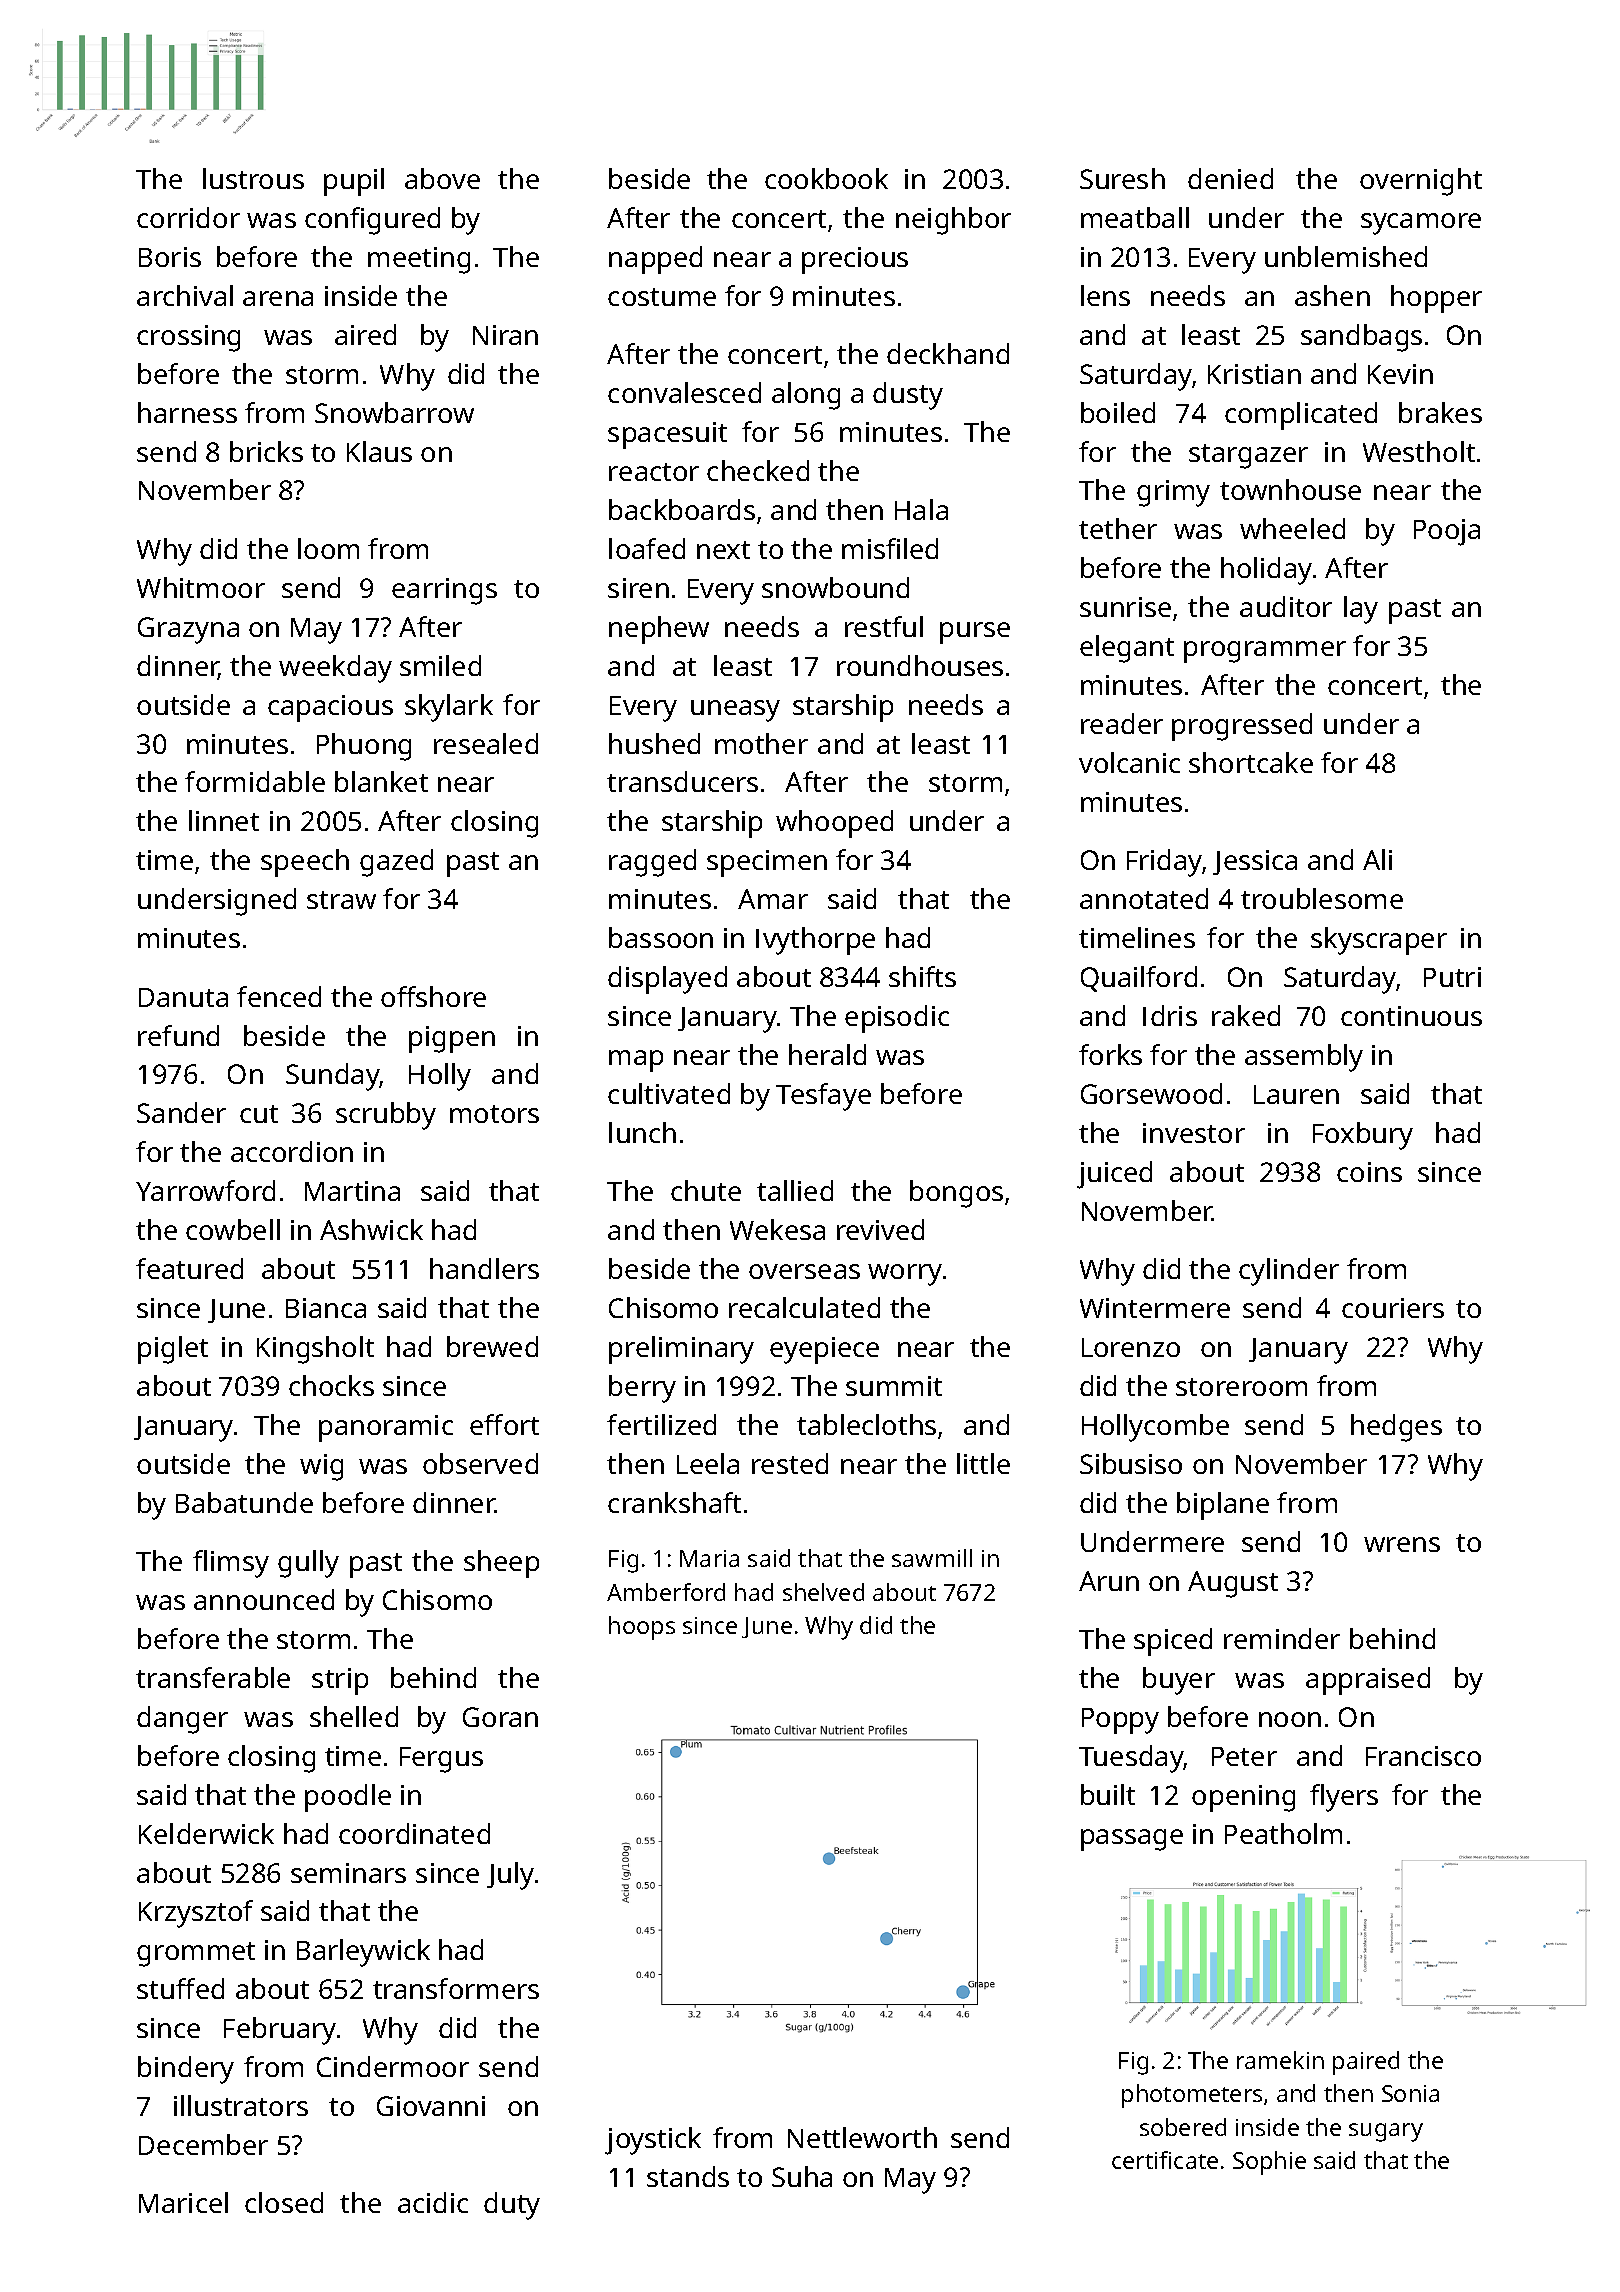 This page has height=2292, width=1620. Describe the element at coordinates (394, 412) in the page. I see `Snowbarrow` at that location.
